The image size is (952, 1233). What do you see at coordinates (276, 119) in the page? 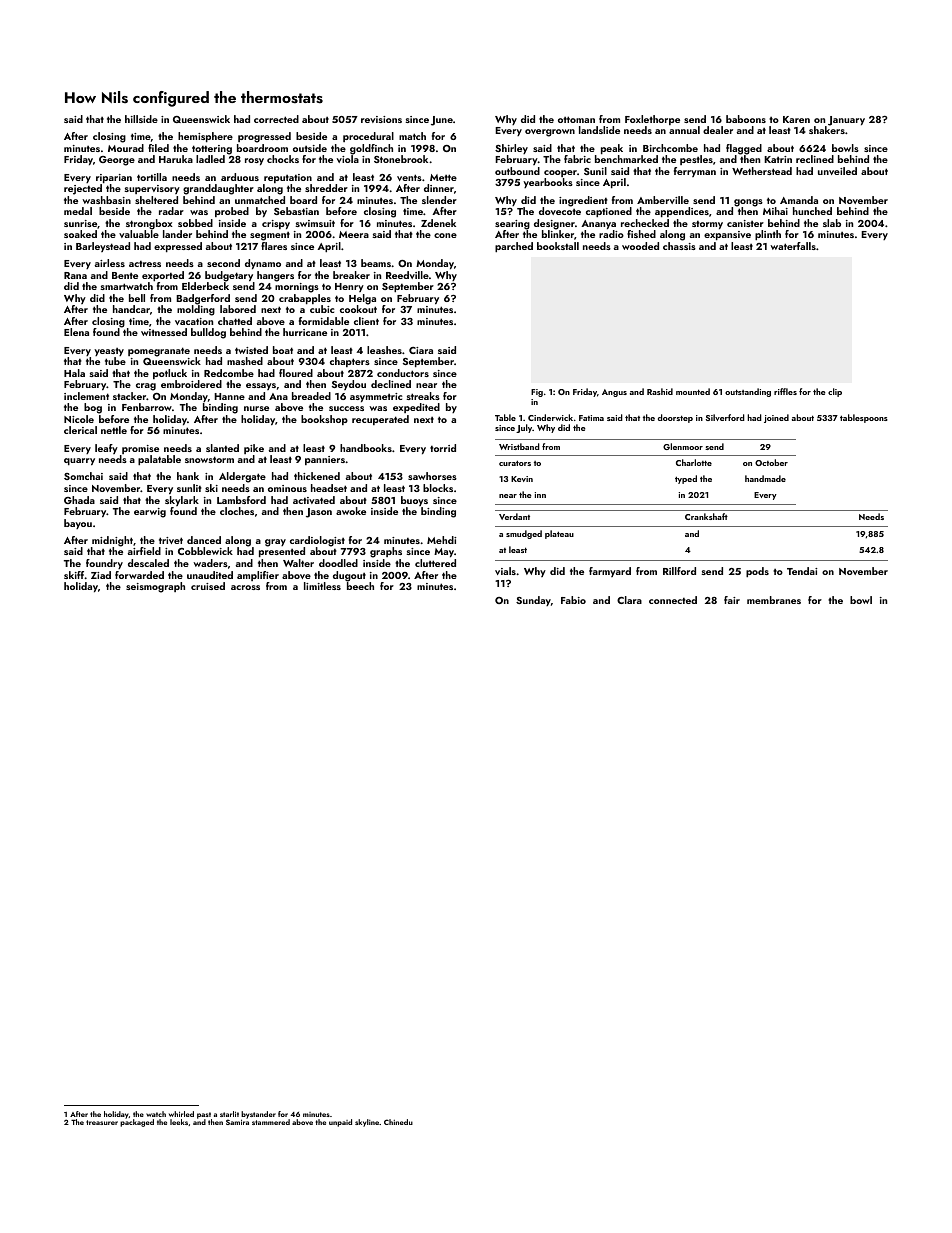
I see `corrected` at bounding box center [276, 119].
